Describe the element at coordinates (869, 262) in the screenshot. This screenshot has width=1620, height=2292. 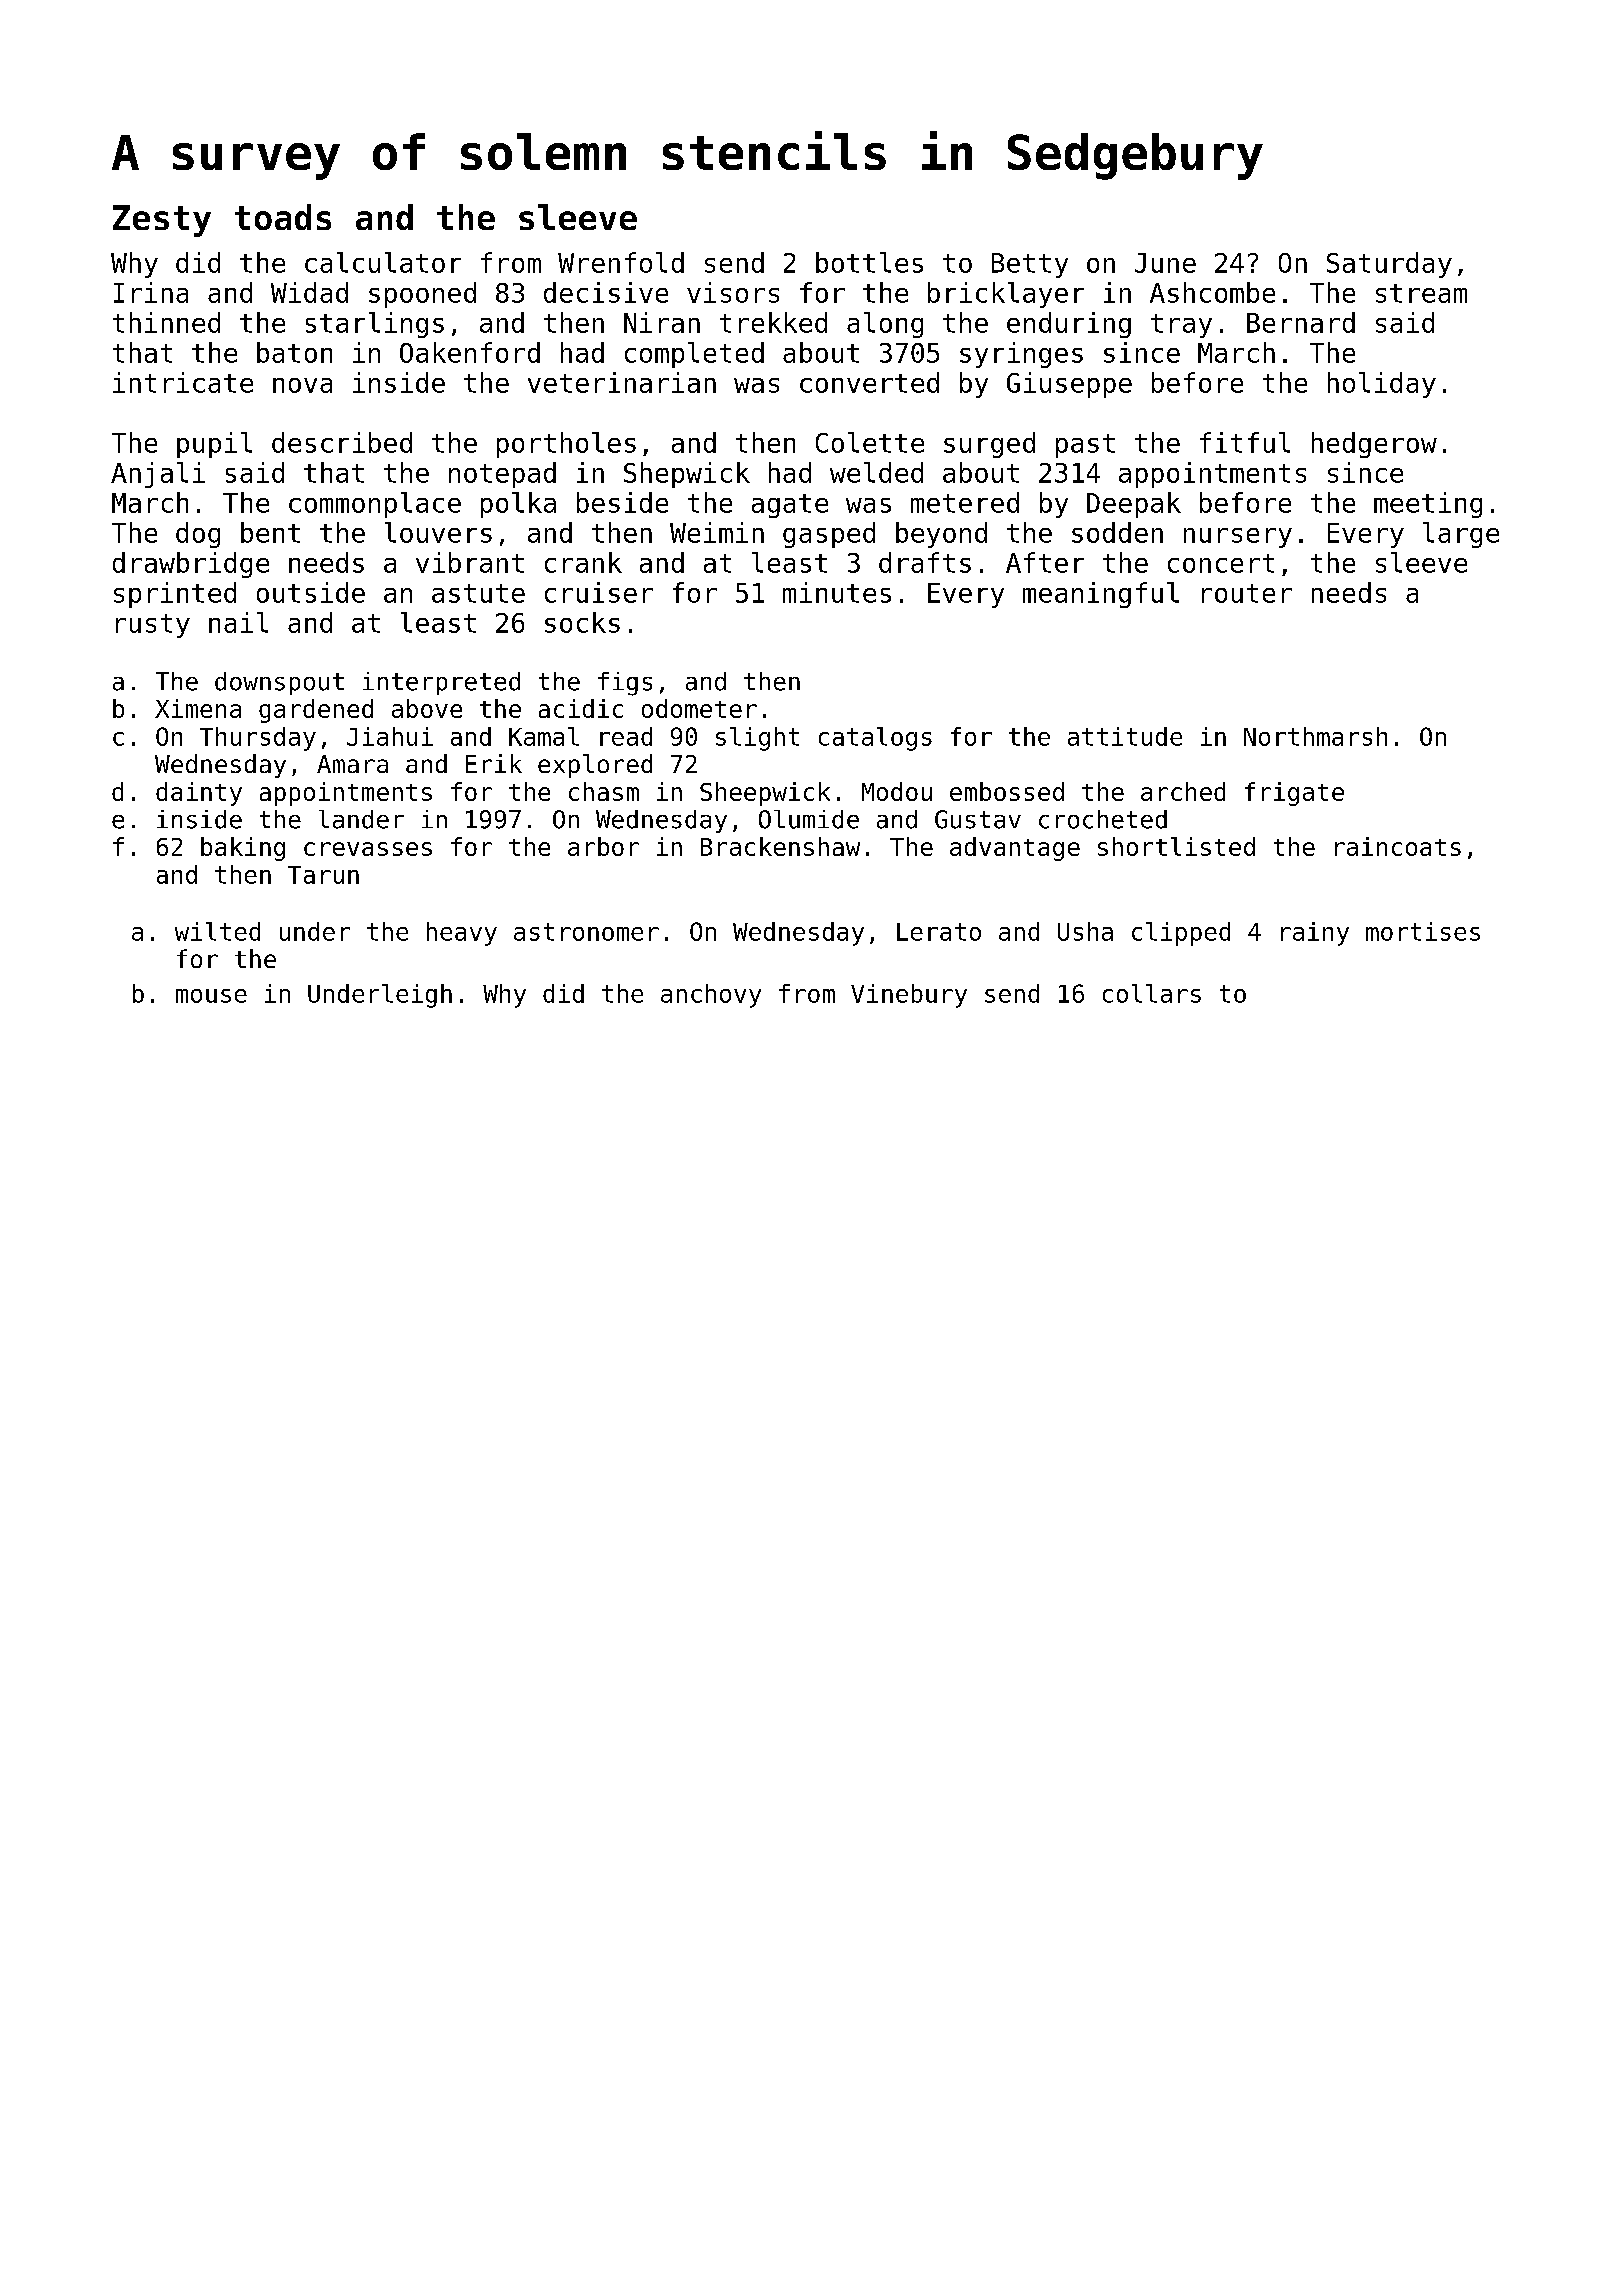
I see `bottles` at that location.
